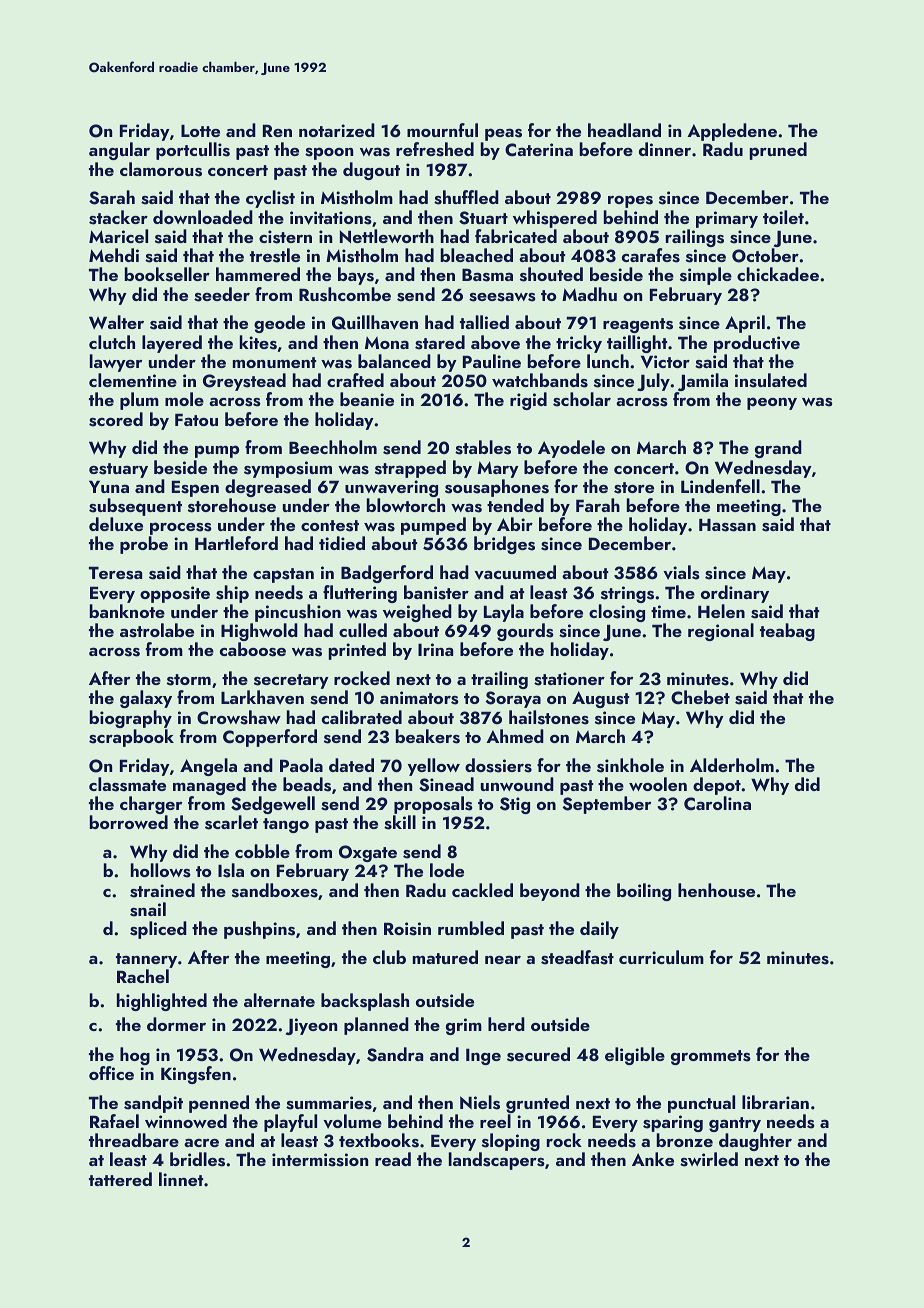 This screenshot has width=924, height=1308. I want to click on tattered, so click(120, 1179).
